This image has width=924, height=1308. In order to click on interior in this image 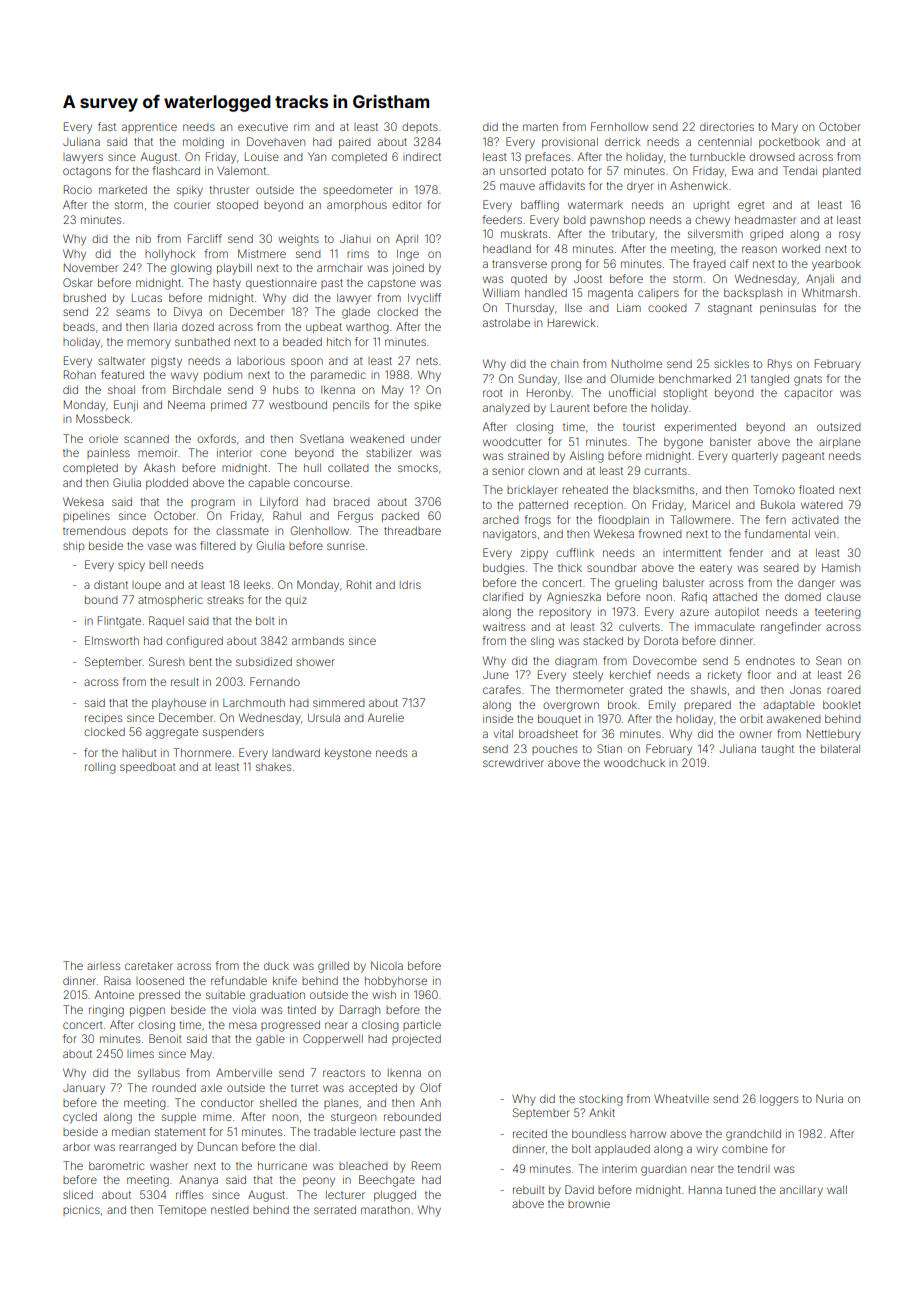, I will do `click(234, 452)`.
